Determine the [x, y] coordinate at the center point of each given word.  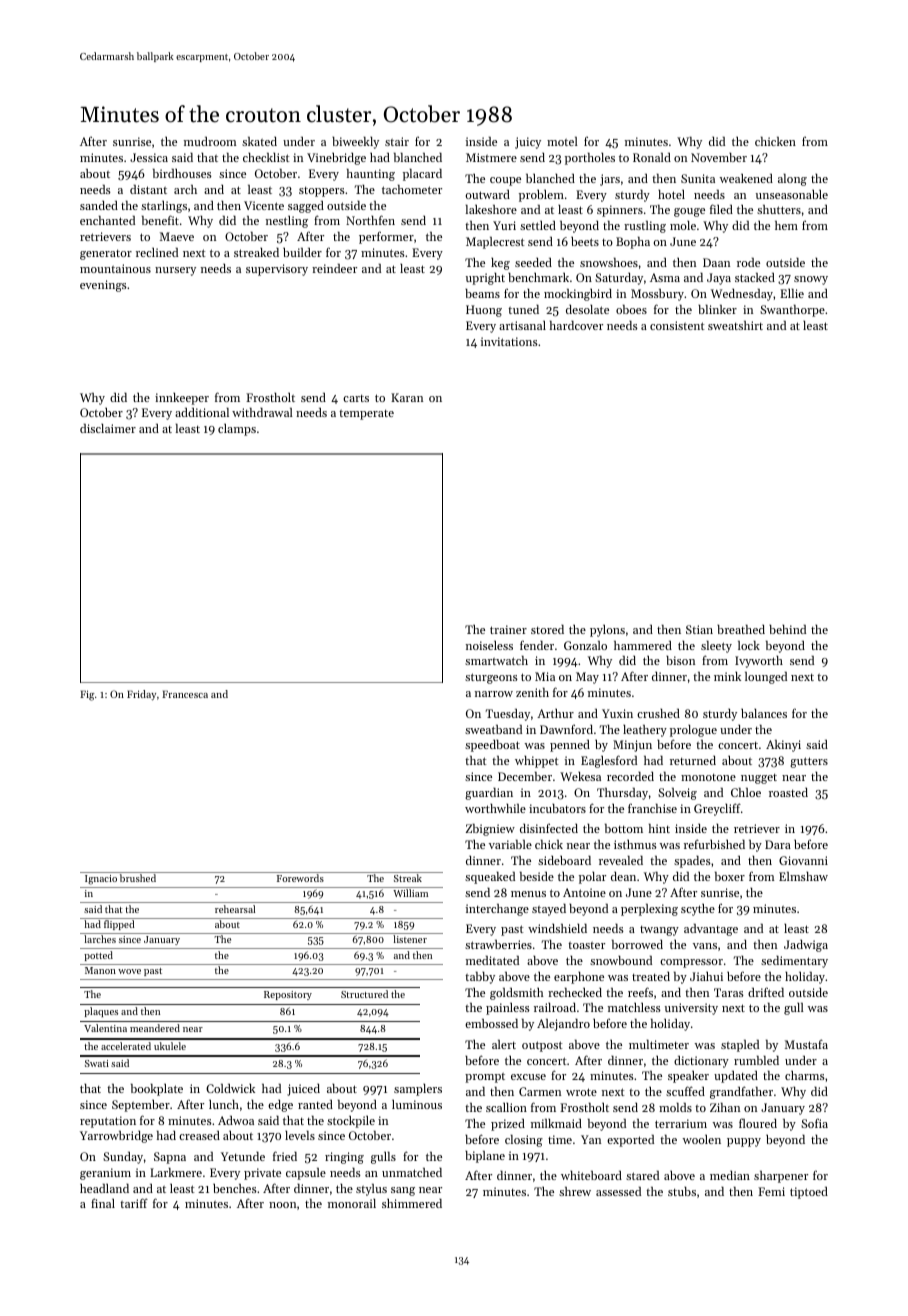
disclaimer [108, 428]
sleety [716, 647]
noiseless [489, 645]
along [792, 180]
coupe [505, 181]
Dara [778, 844]
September [141, 1106]
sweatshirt [735, 325]
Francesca [185, 694]
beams [482, 293]
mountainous [115, 268]
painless [508, 1009]
